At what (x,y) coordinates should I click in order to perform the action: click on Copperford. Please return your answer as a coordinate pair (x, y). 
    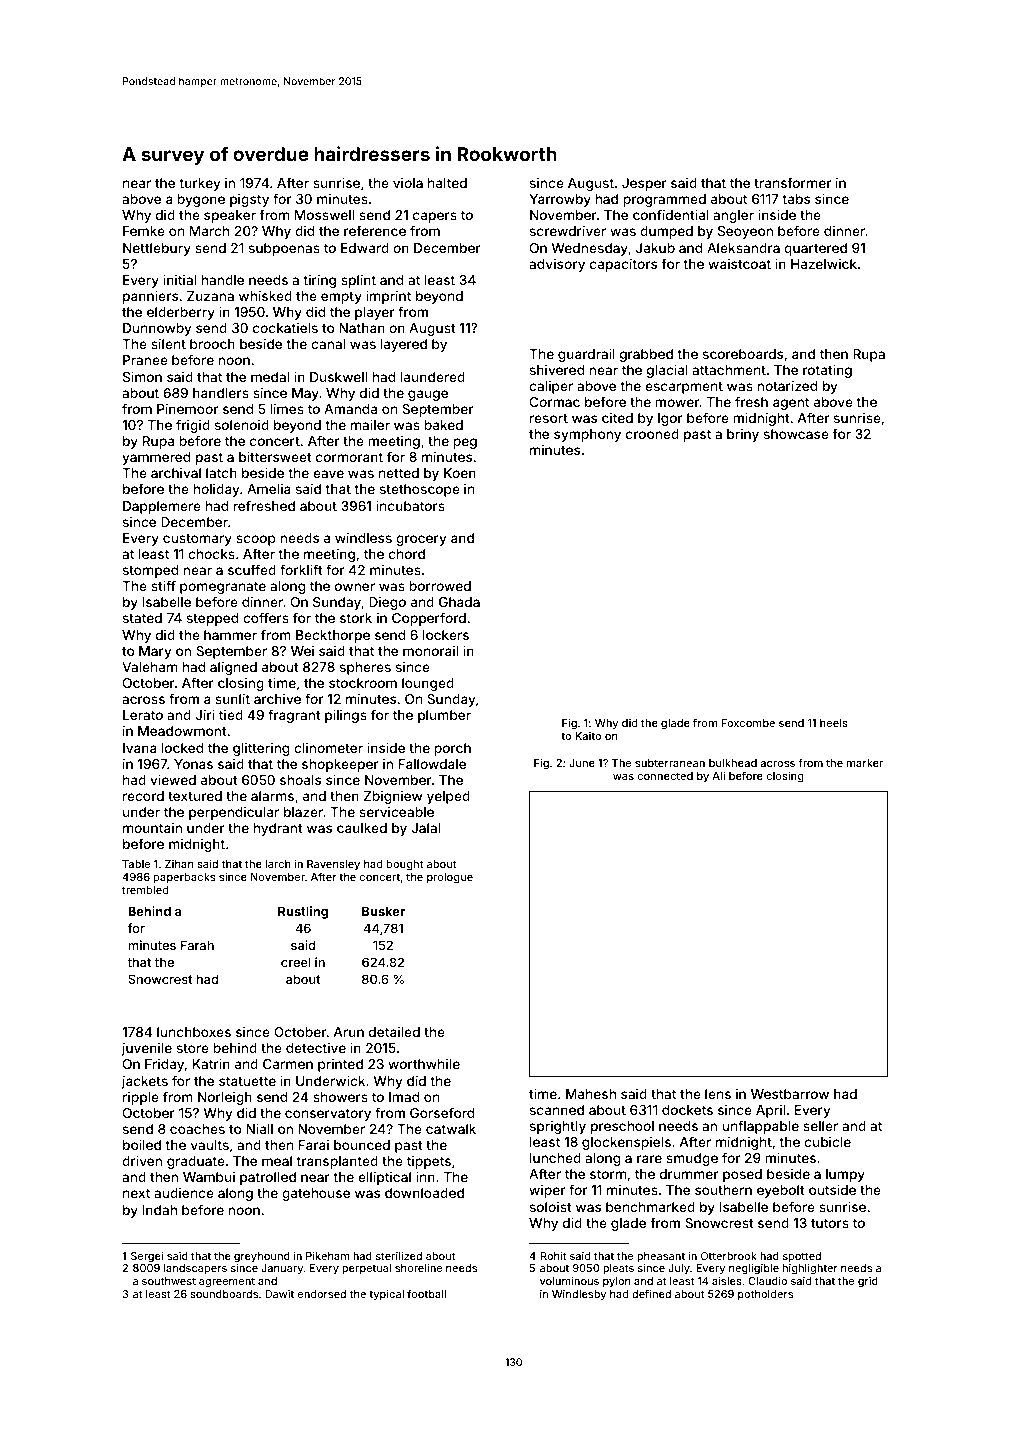
    Looking at the image, I should click on (429, 619).
